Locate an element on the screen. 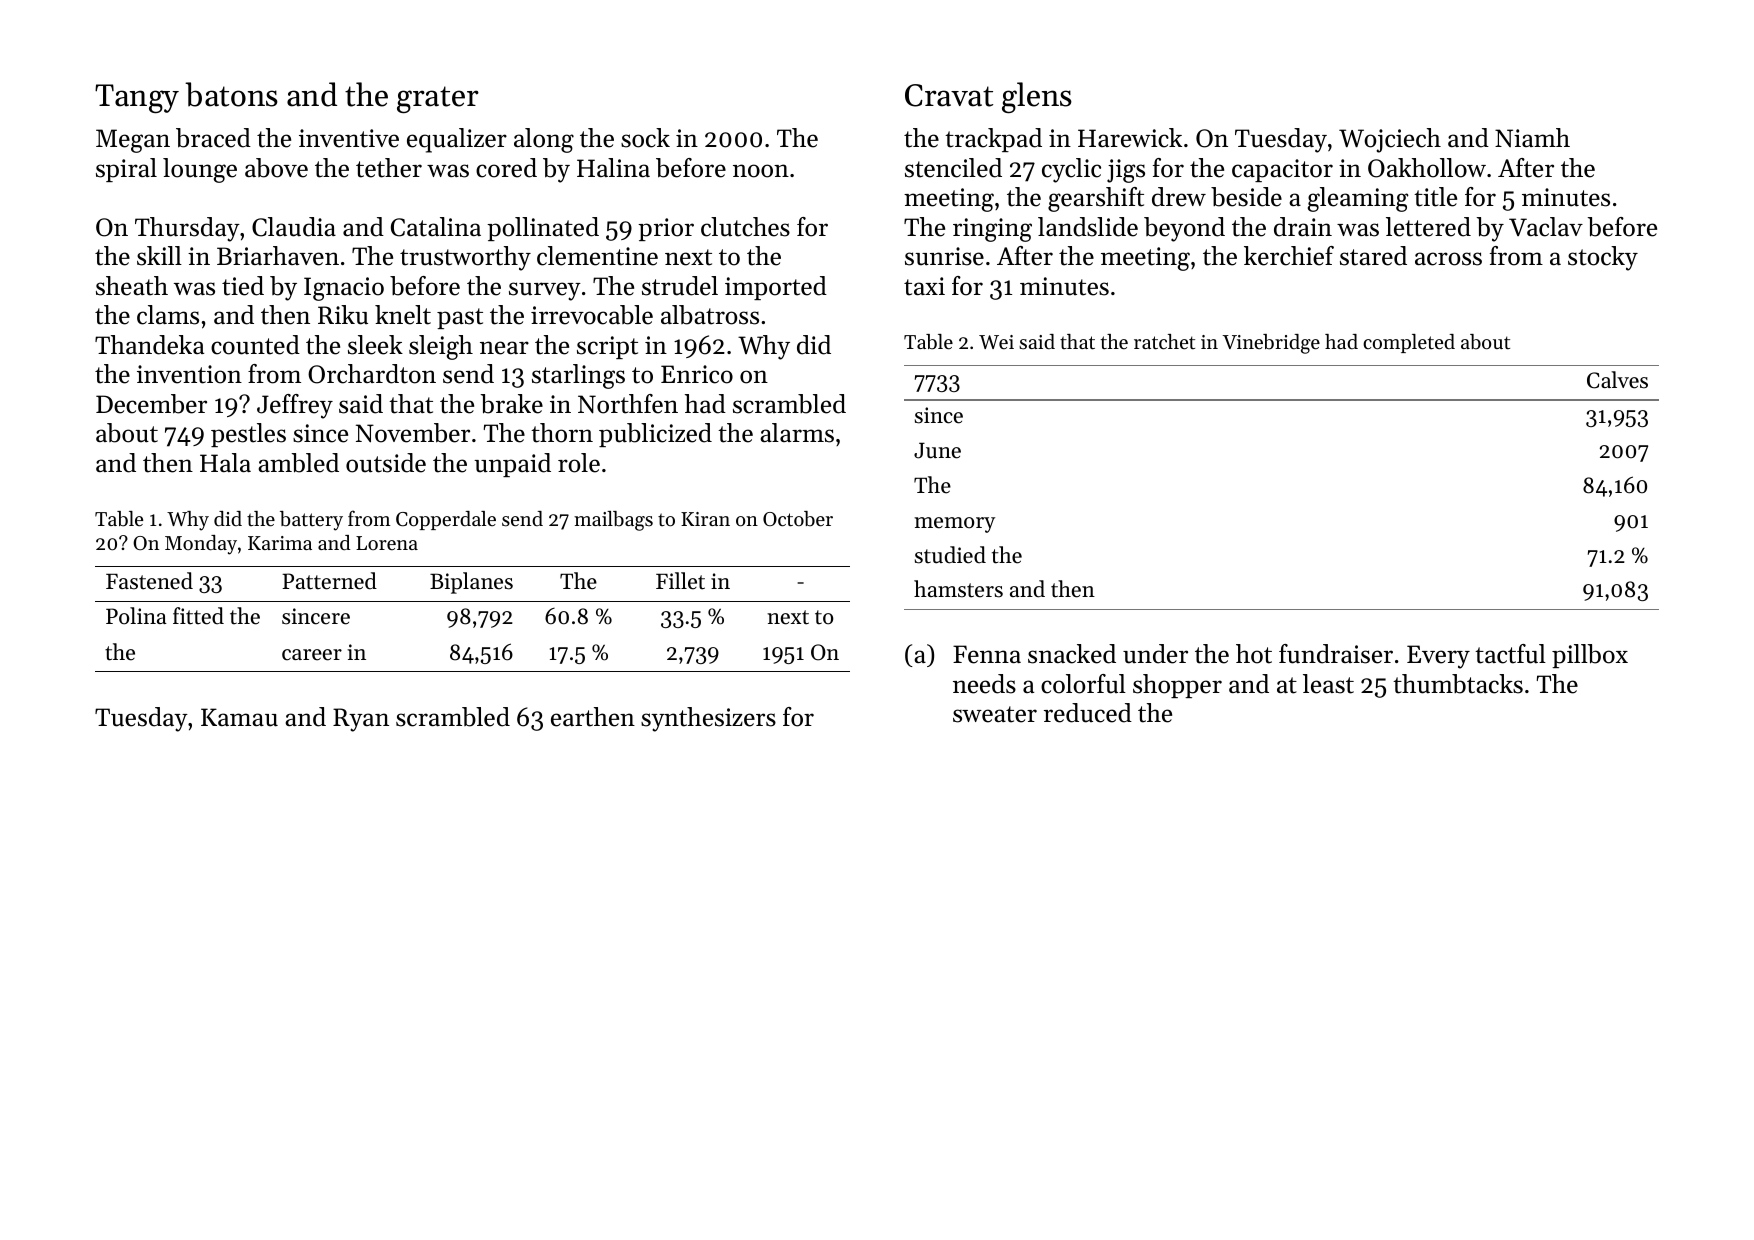 Image resolution: width=1754 pixels, height=1240 pixels. sock is located at coordinates (645, 138).
